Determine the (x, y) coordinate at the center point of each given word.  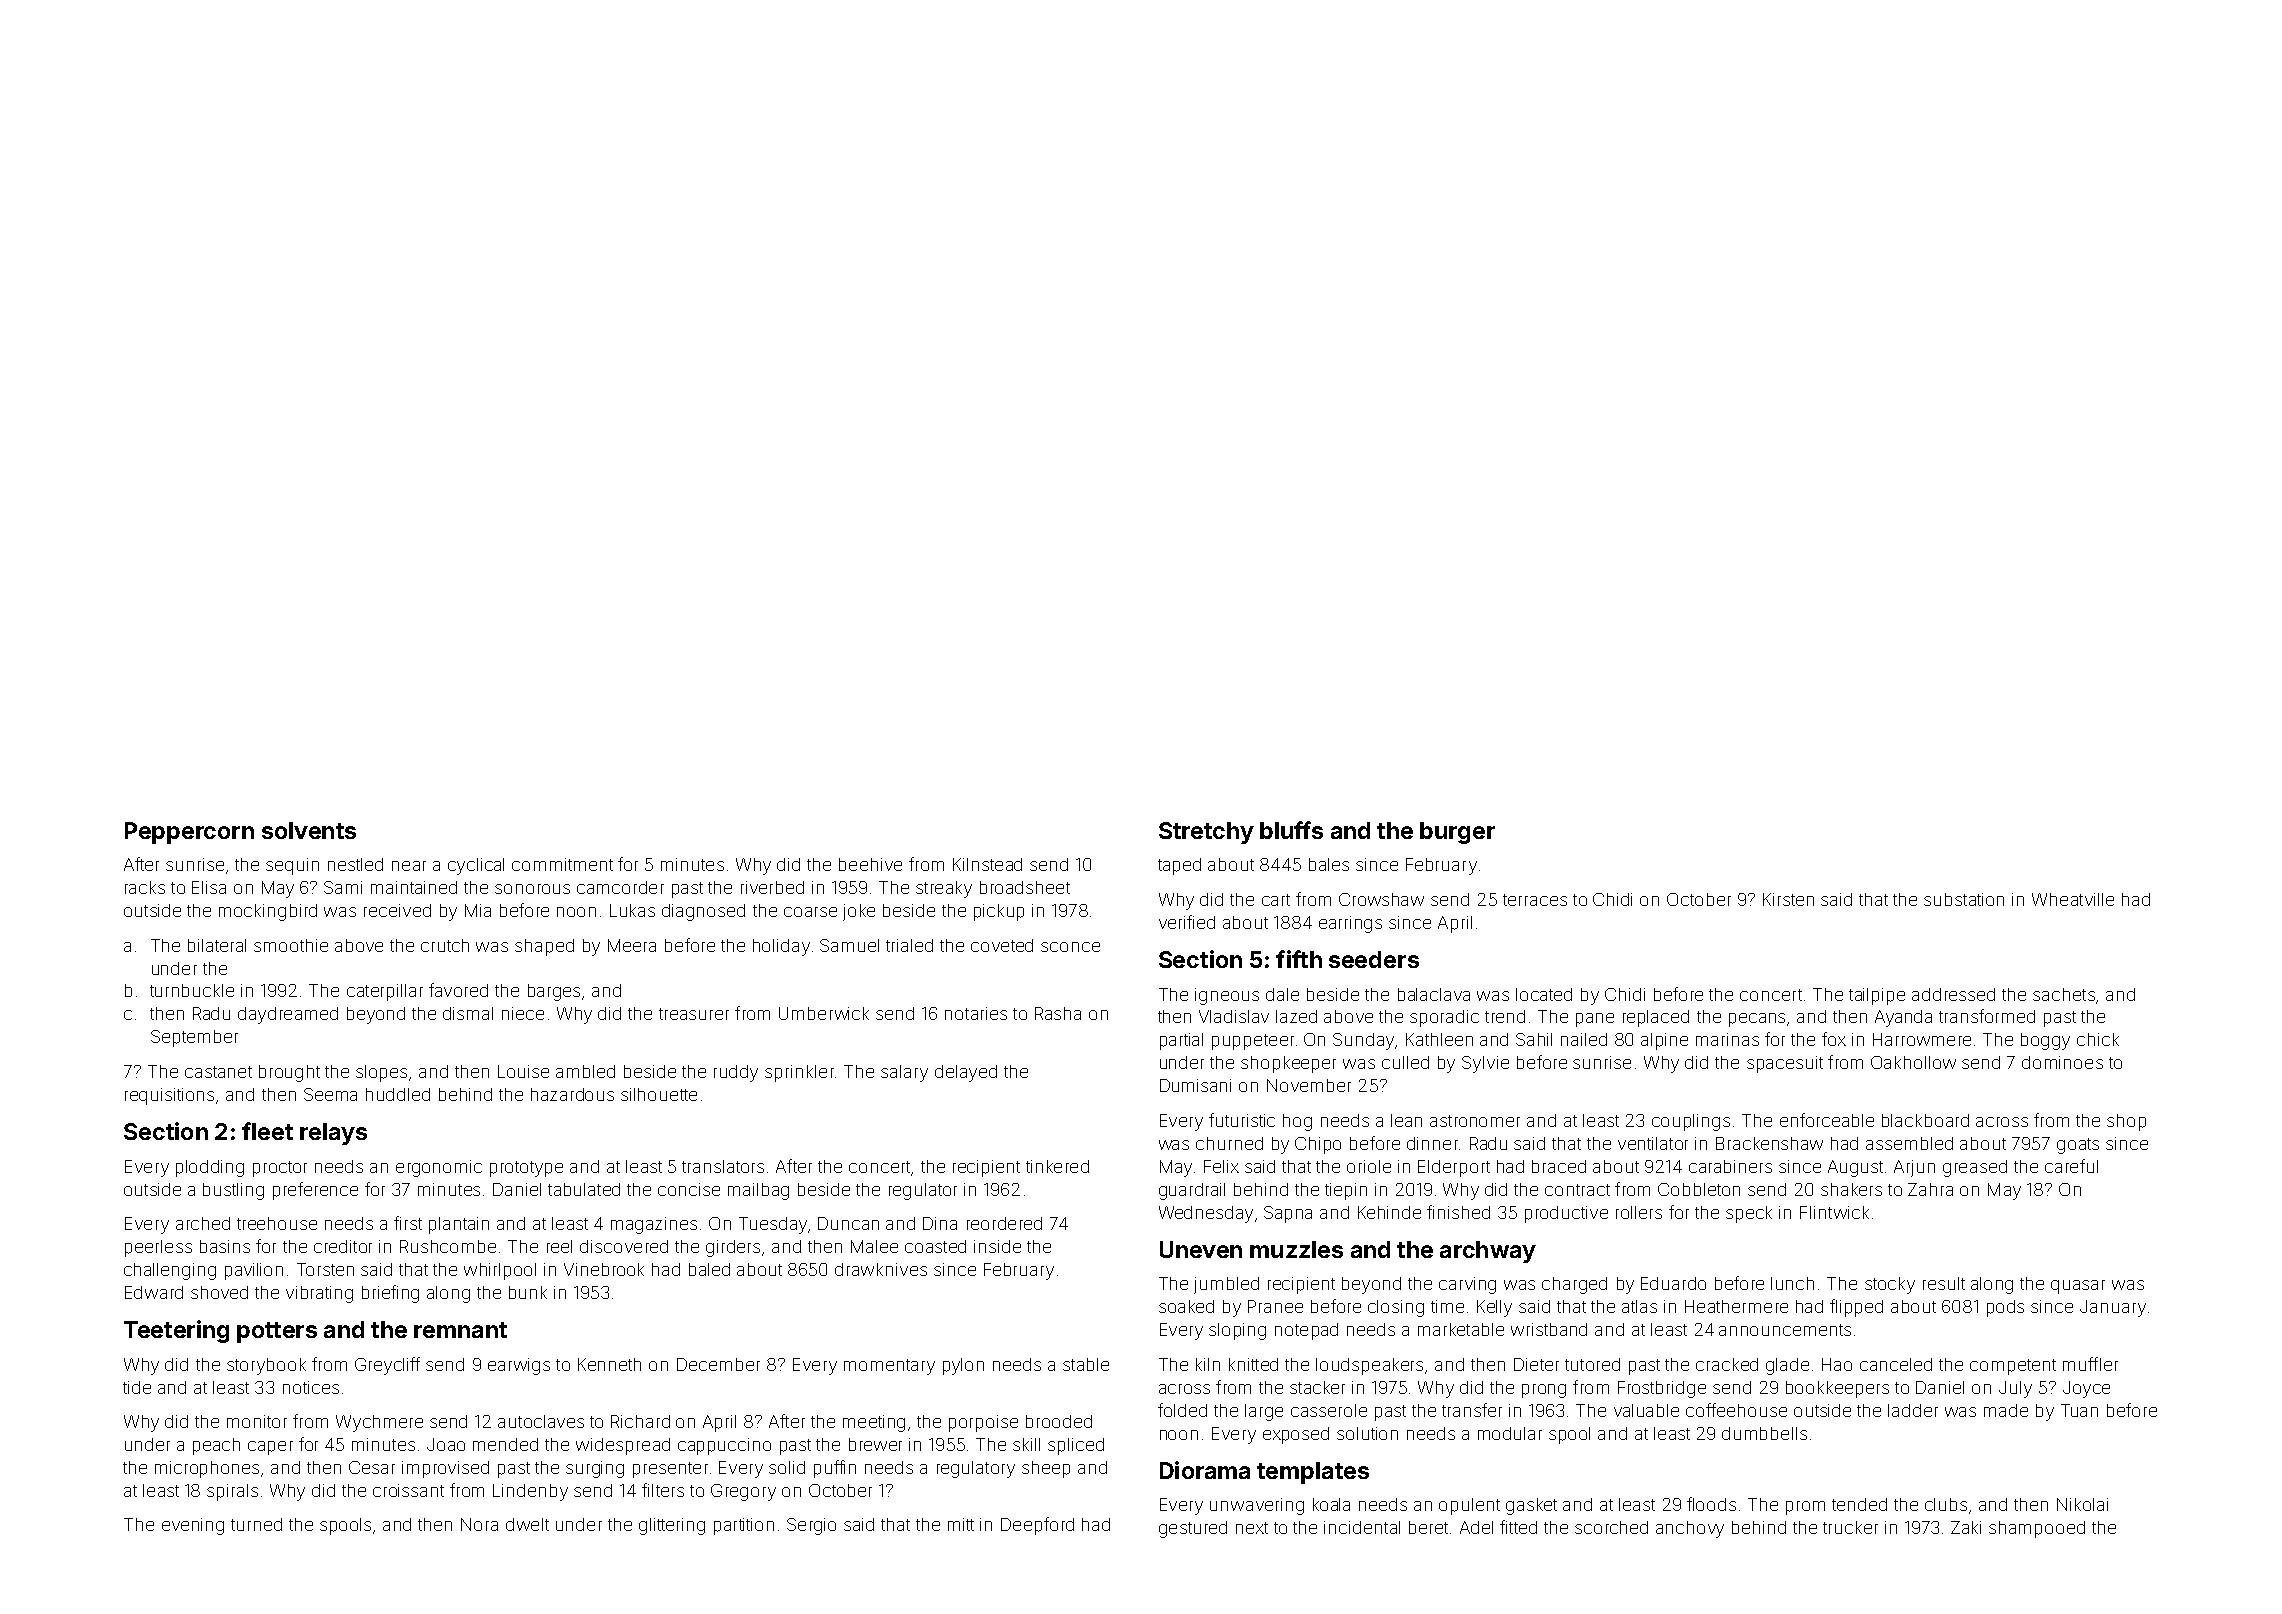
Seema (330, 1094)
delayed (966, 1073)
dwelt (527, 1524)
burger (1457, 833)
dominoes (2062, 1062)
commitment (562, 864)
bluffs (1291, 830)
